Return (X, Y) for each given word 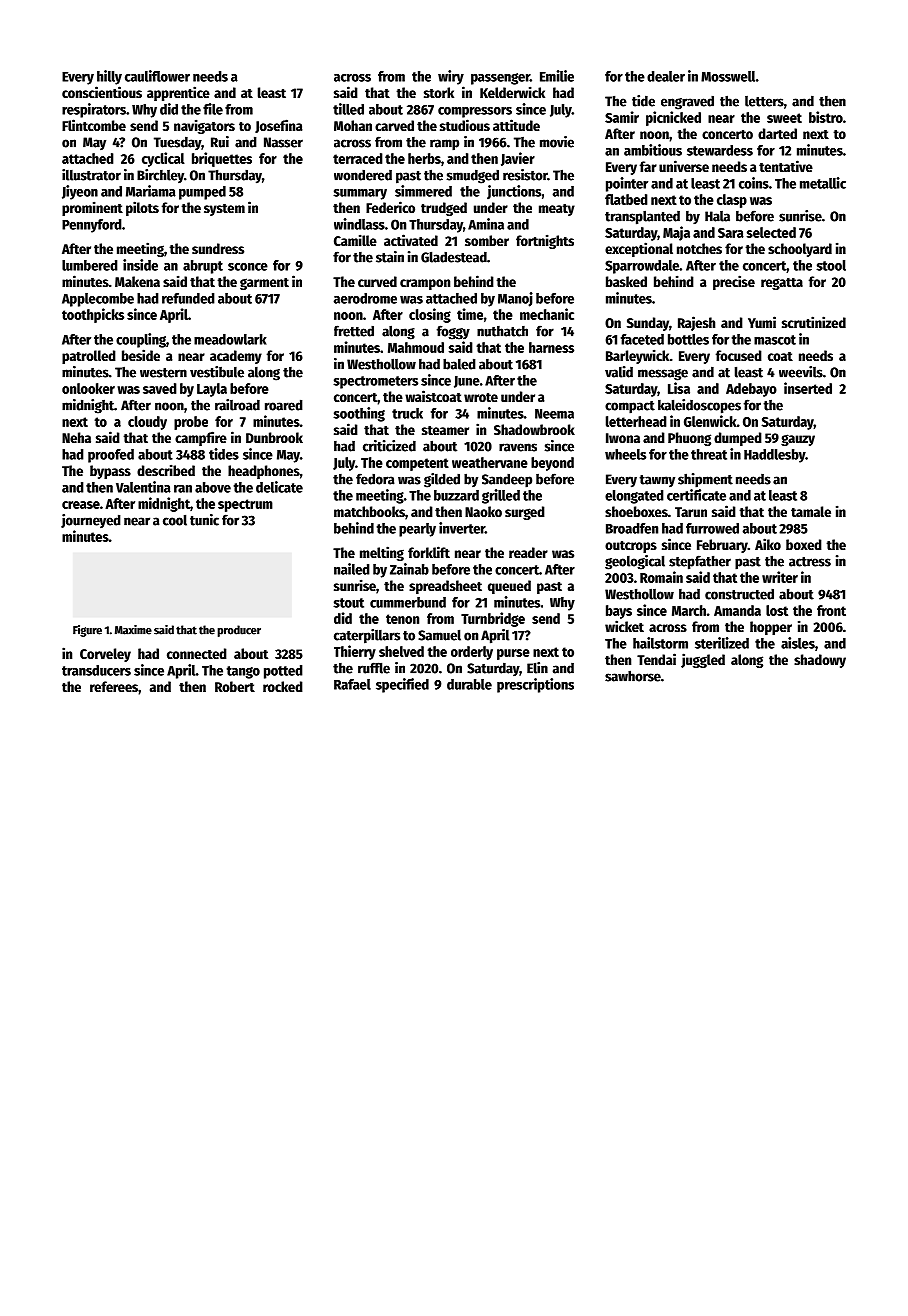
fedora (375, 479)
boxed (804, 544)
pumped (202, 193)
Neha (76, 437)
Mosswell (728, 76)
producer (239, 631)
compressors (475, 112)
